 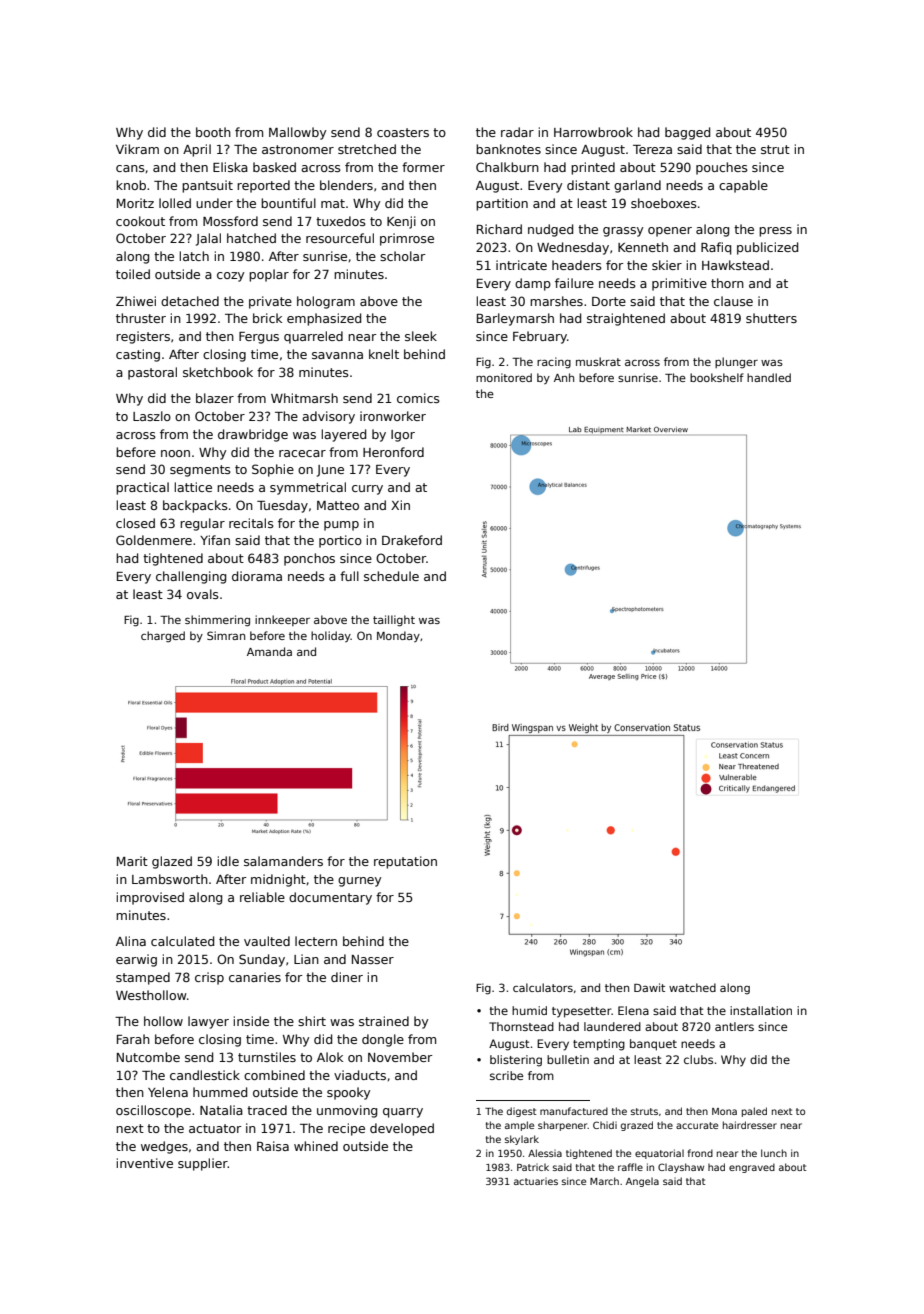 What do you see at coordinates (529, 1010) in the screenshot?
I see `humid` at bounding box center [529, 1010].
